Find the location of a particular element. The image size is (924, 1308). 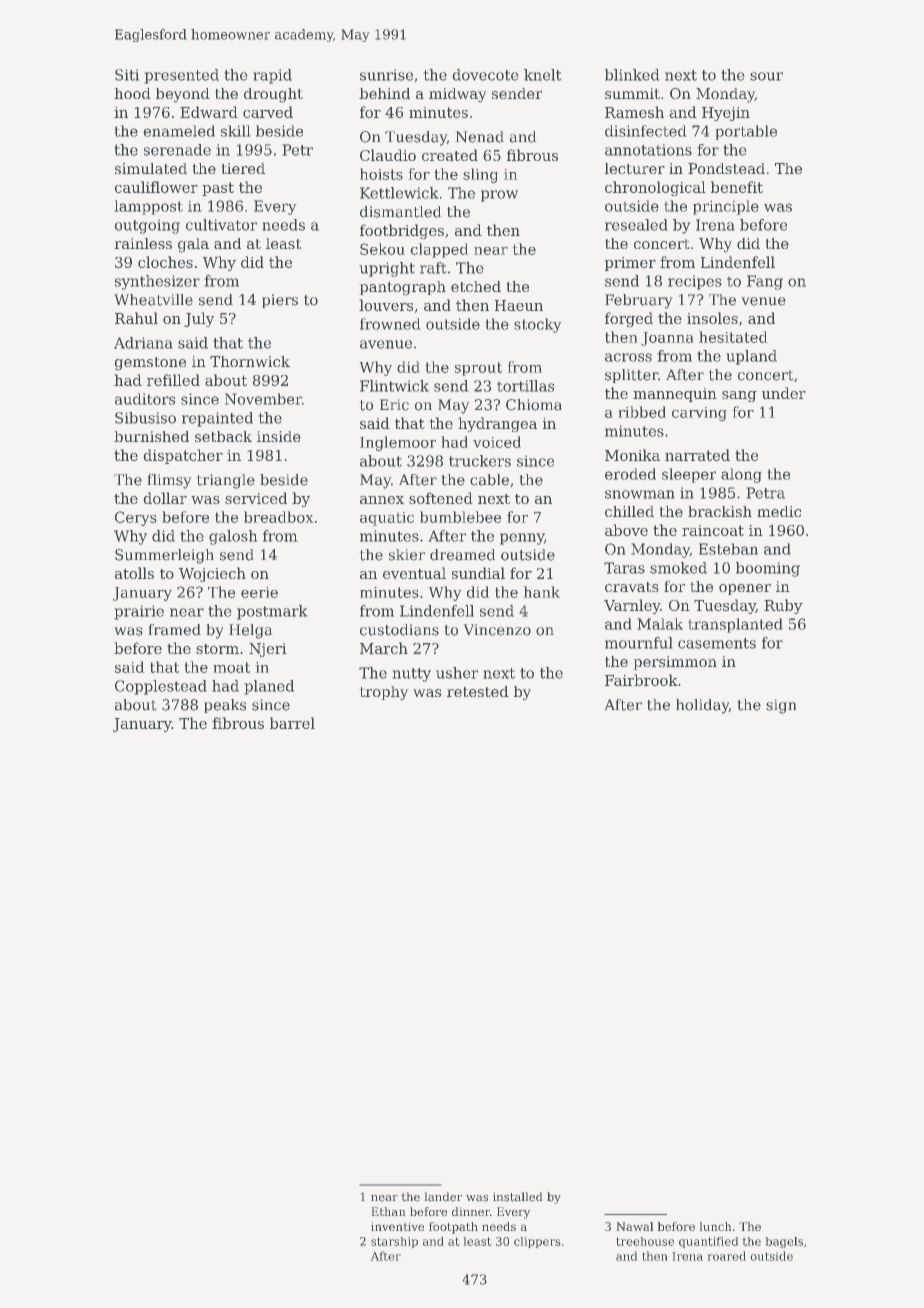

knelt is located at coordinates (543, 75).
